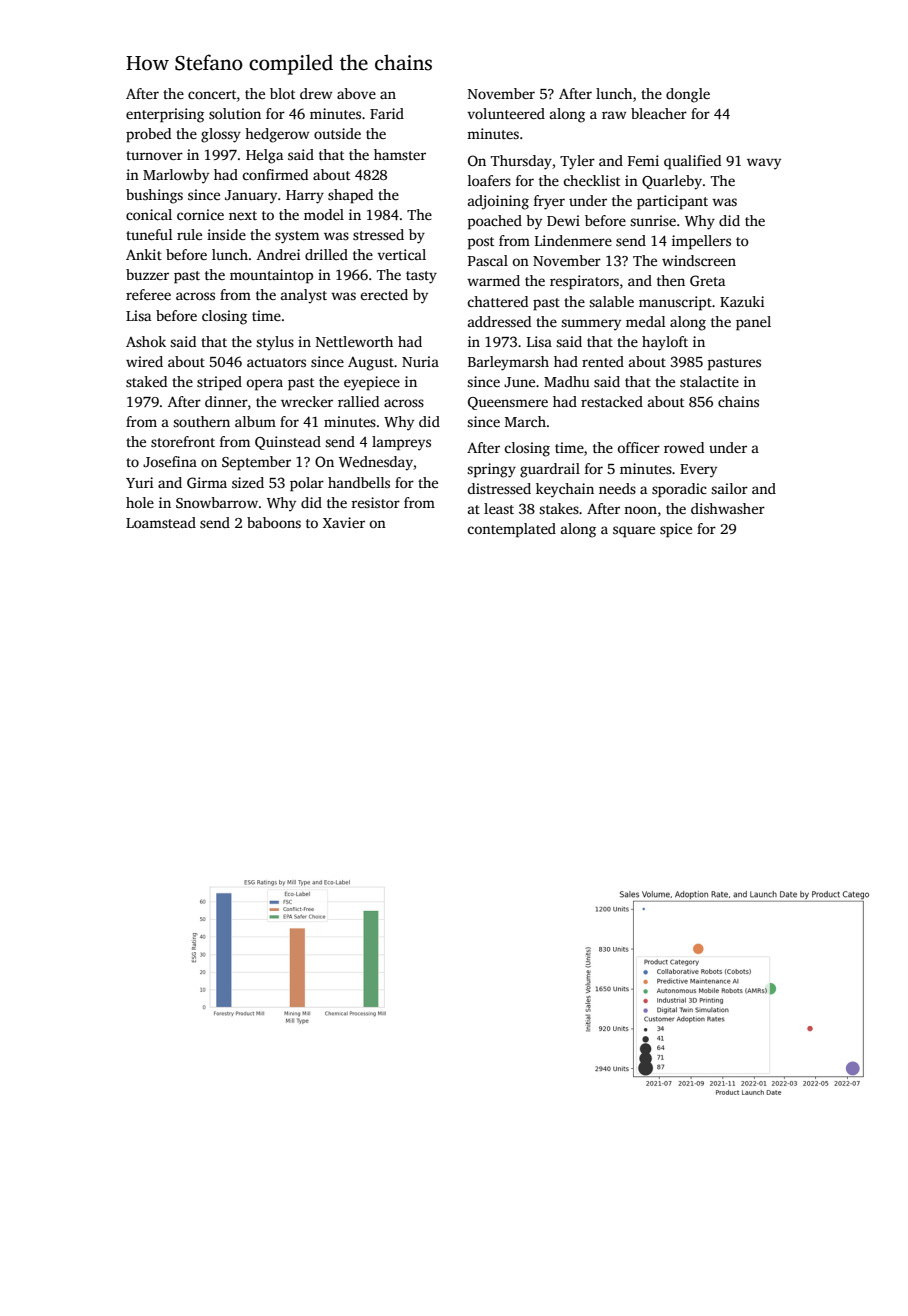  I want to click on restacked, so click(612, 401).
